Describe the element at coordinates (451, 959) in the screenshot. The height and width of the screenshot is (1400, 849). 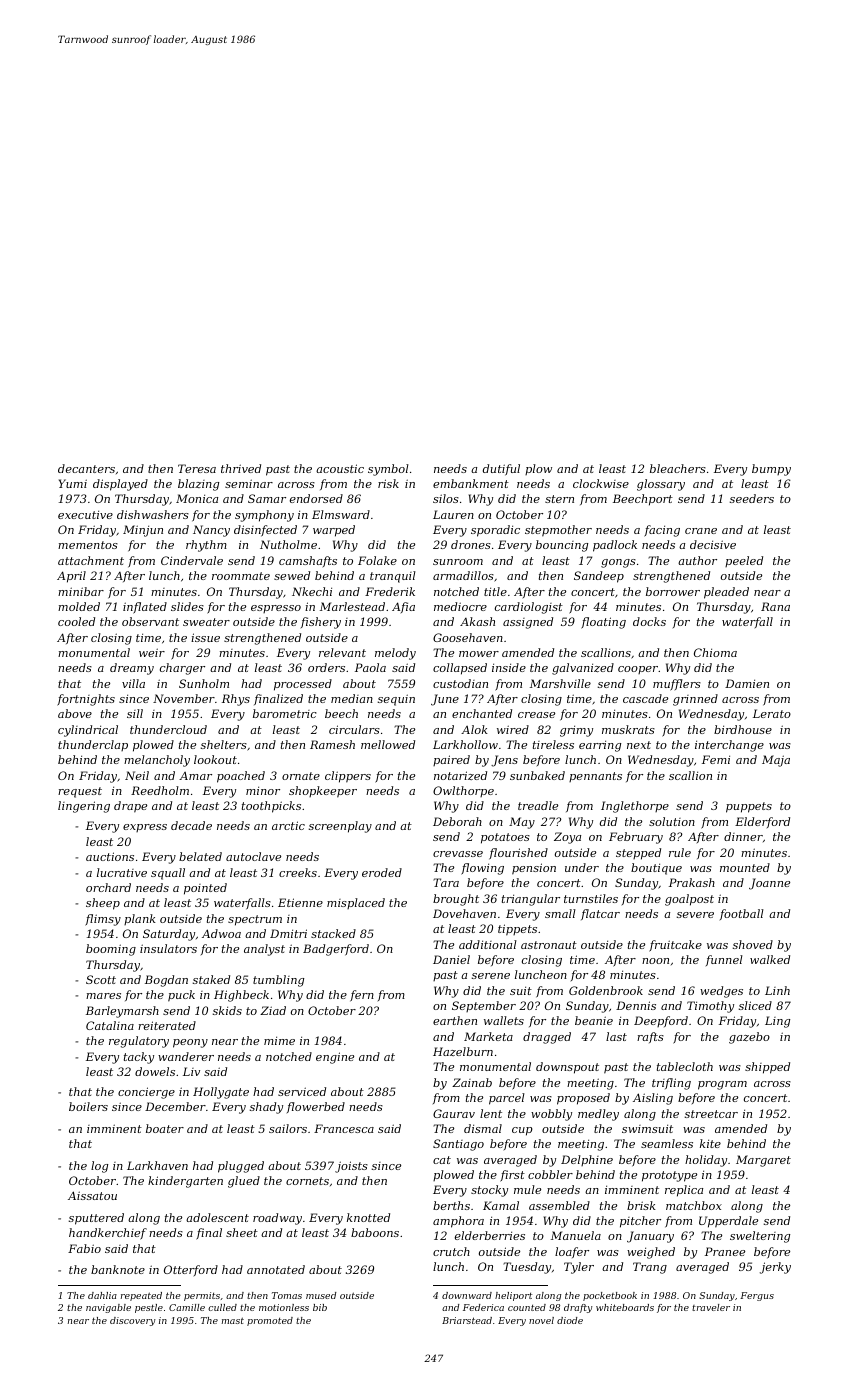
I see `Daniel` at that location.
